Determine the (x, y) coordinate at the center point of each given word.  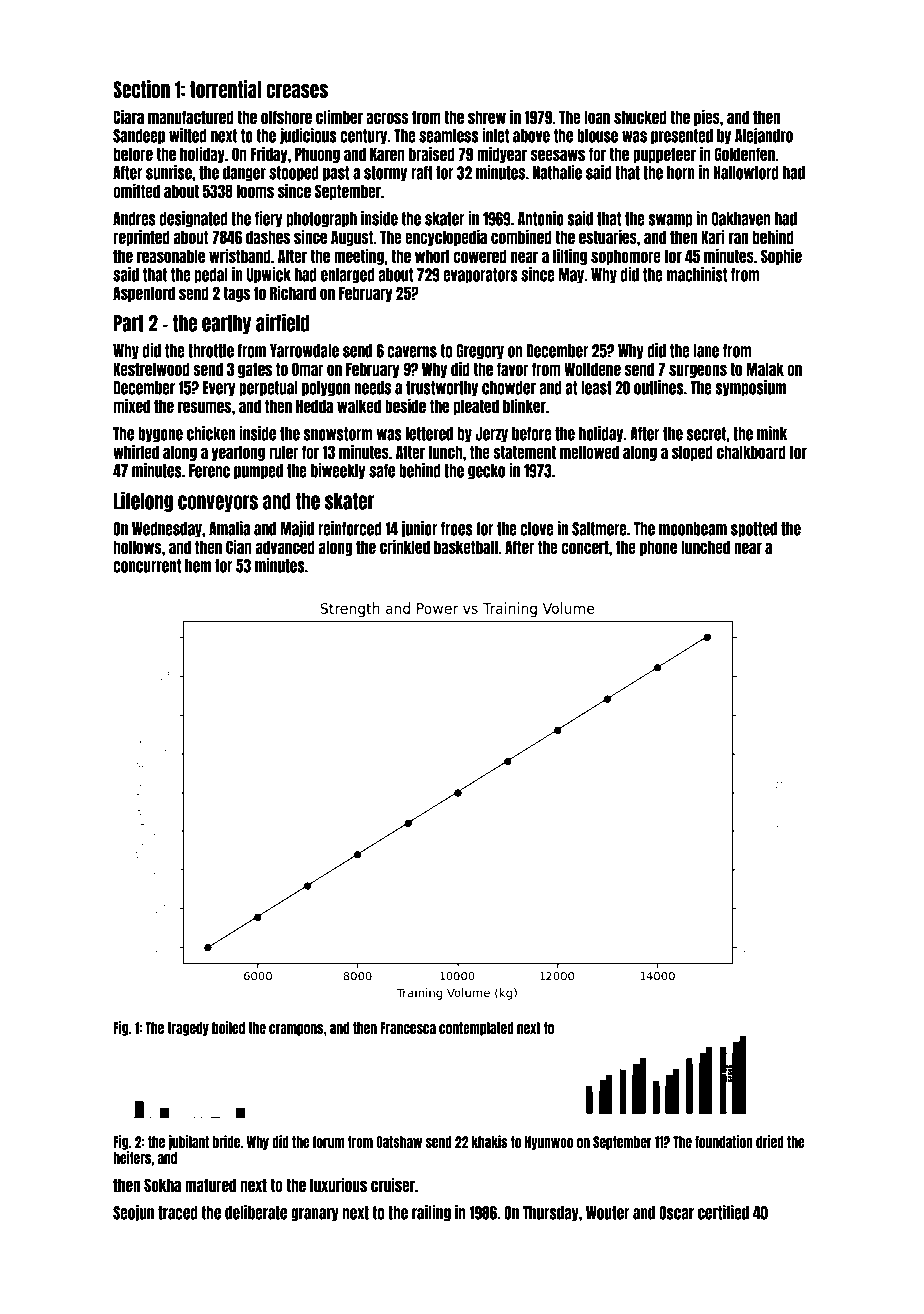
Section (141, 89)
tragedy (188, 1029)
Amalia (229, 528)
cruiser (393, 1184)
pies (707, 117)
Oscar (676, 1213)
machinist (697, 274)
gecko (486, 472)
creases (297, 91)
